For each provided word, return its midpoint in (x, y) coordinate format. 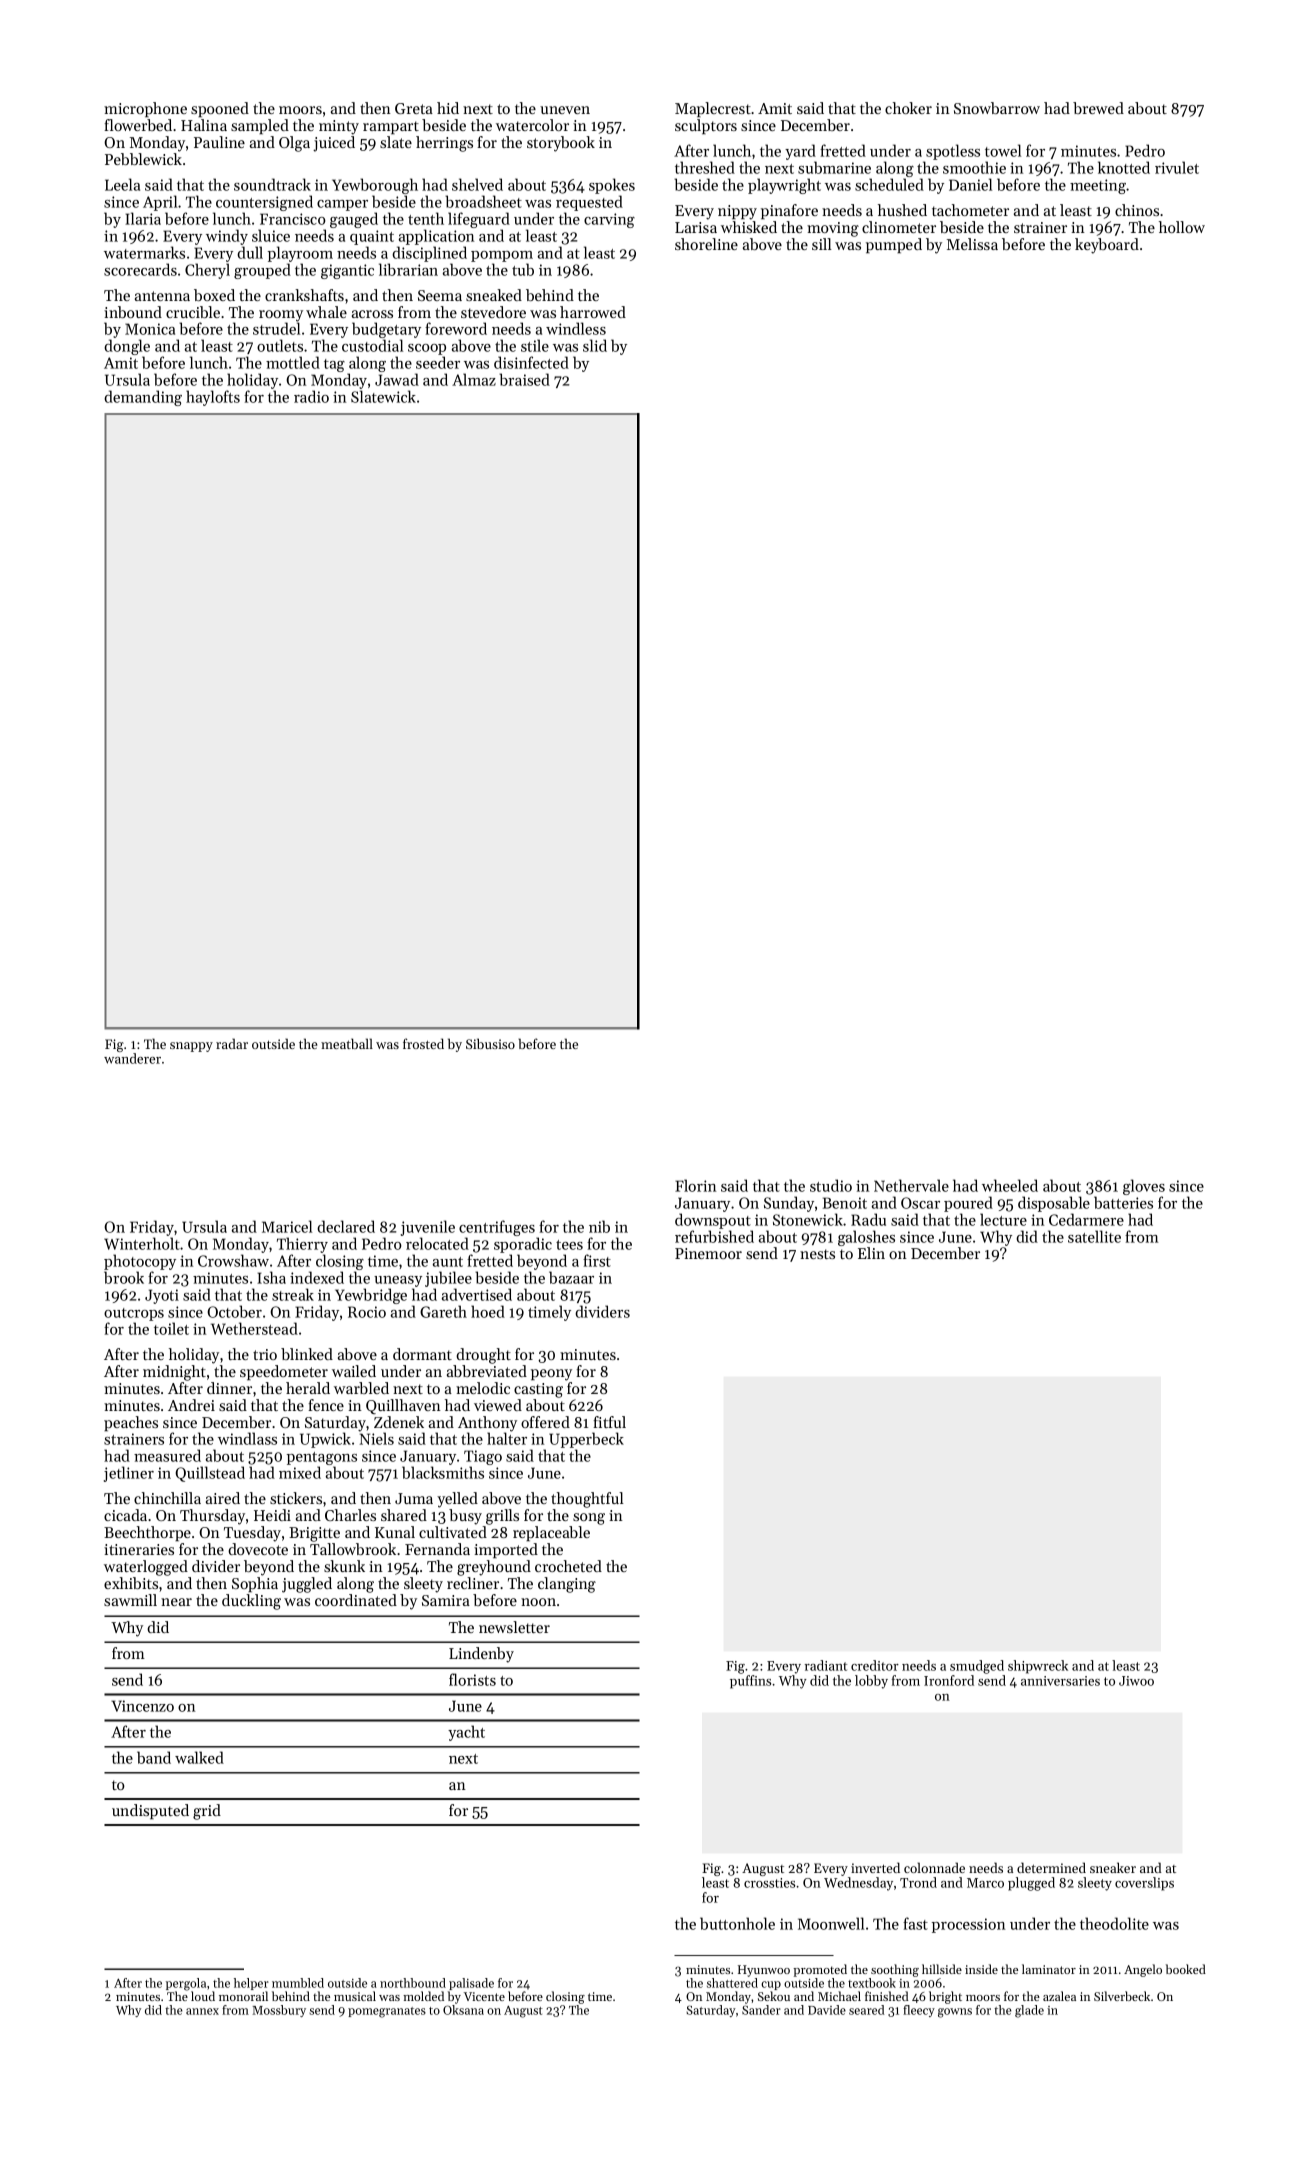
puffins (750, 1682)
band (154, 1757)
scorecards (140, 269)
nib (599, 1226)
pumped (894, 245)
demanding (143, 398)
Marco (985, 1883)
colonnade (934, 1867)
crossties (769, 1883)
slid (595, 345)
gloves (1144, 1187)
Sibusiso (490, 1043)
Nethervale (911, 1185)
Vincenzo (142, 1706)
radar (232, 1043)
